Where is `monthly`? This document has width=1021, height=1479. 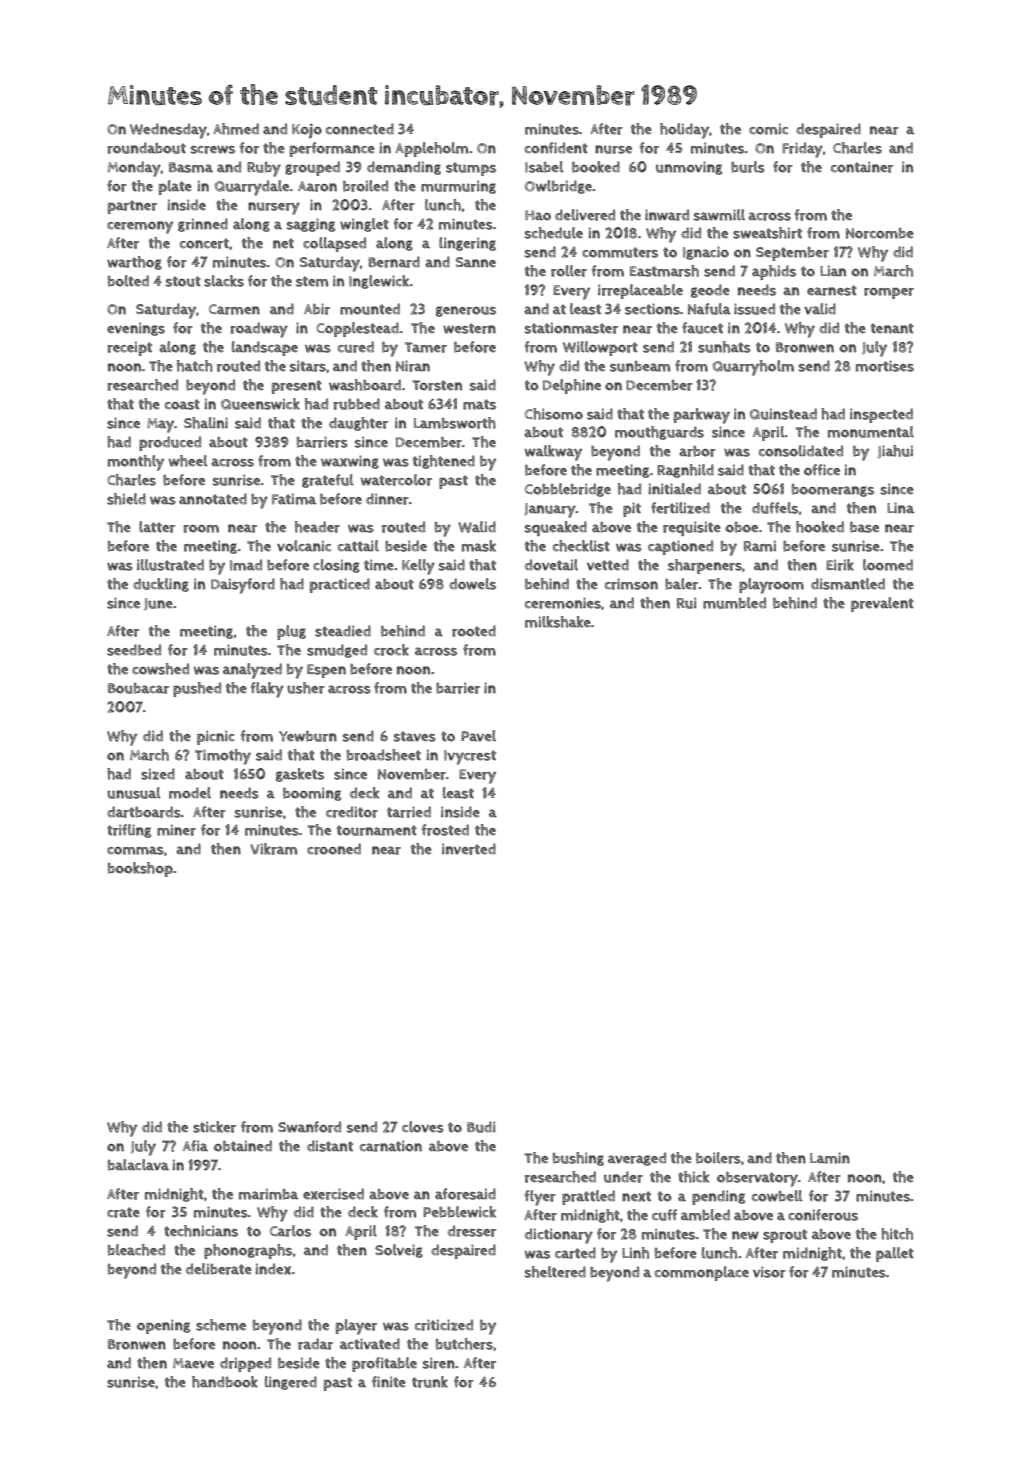
monthly is located at coordinates (136, 463).
